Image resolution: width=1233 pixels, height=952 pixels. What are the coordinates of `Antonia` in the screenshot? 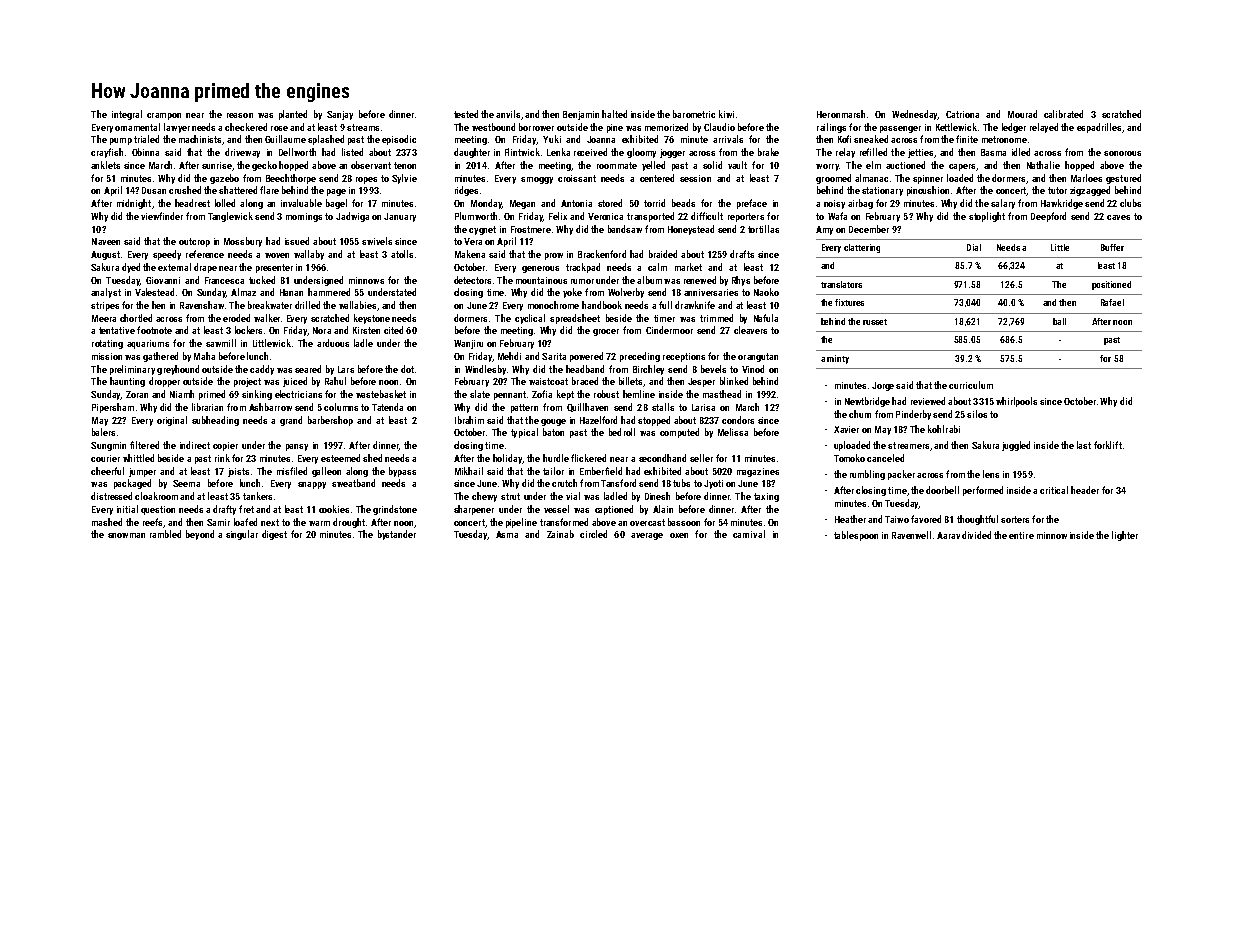 It's located at (576, 203).
